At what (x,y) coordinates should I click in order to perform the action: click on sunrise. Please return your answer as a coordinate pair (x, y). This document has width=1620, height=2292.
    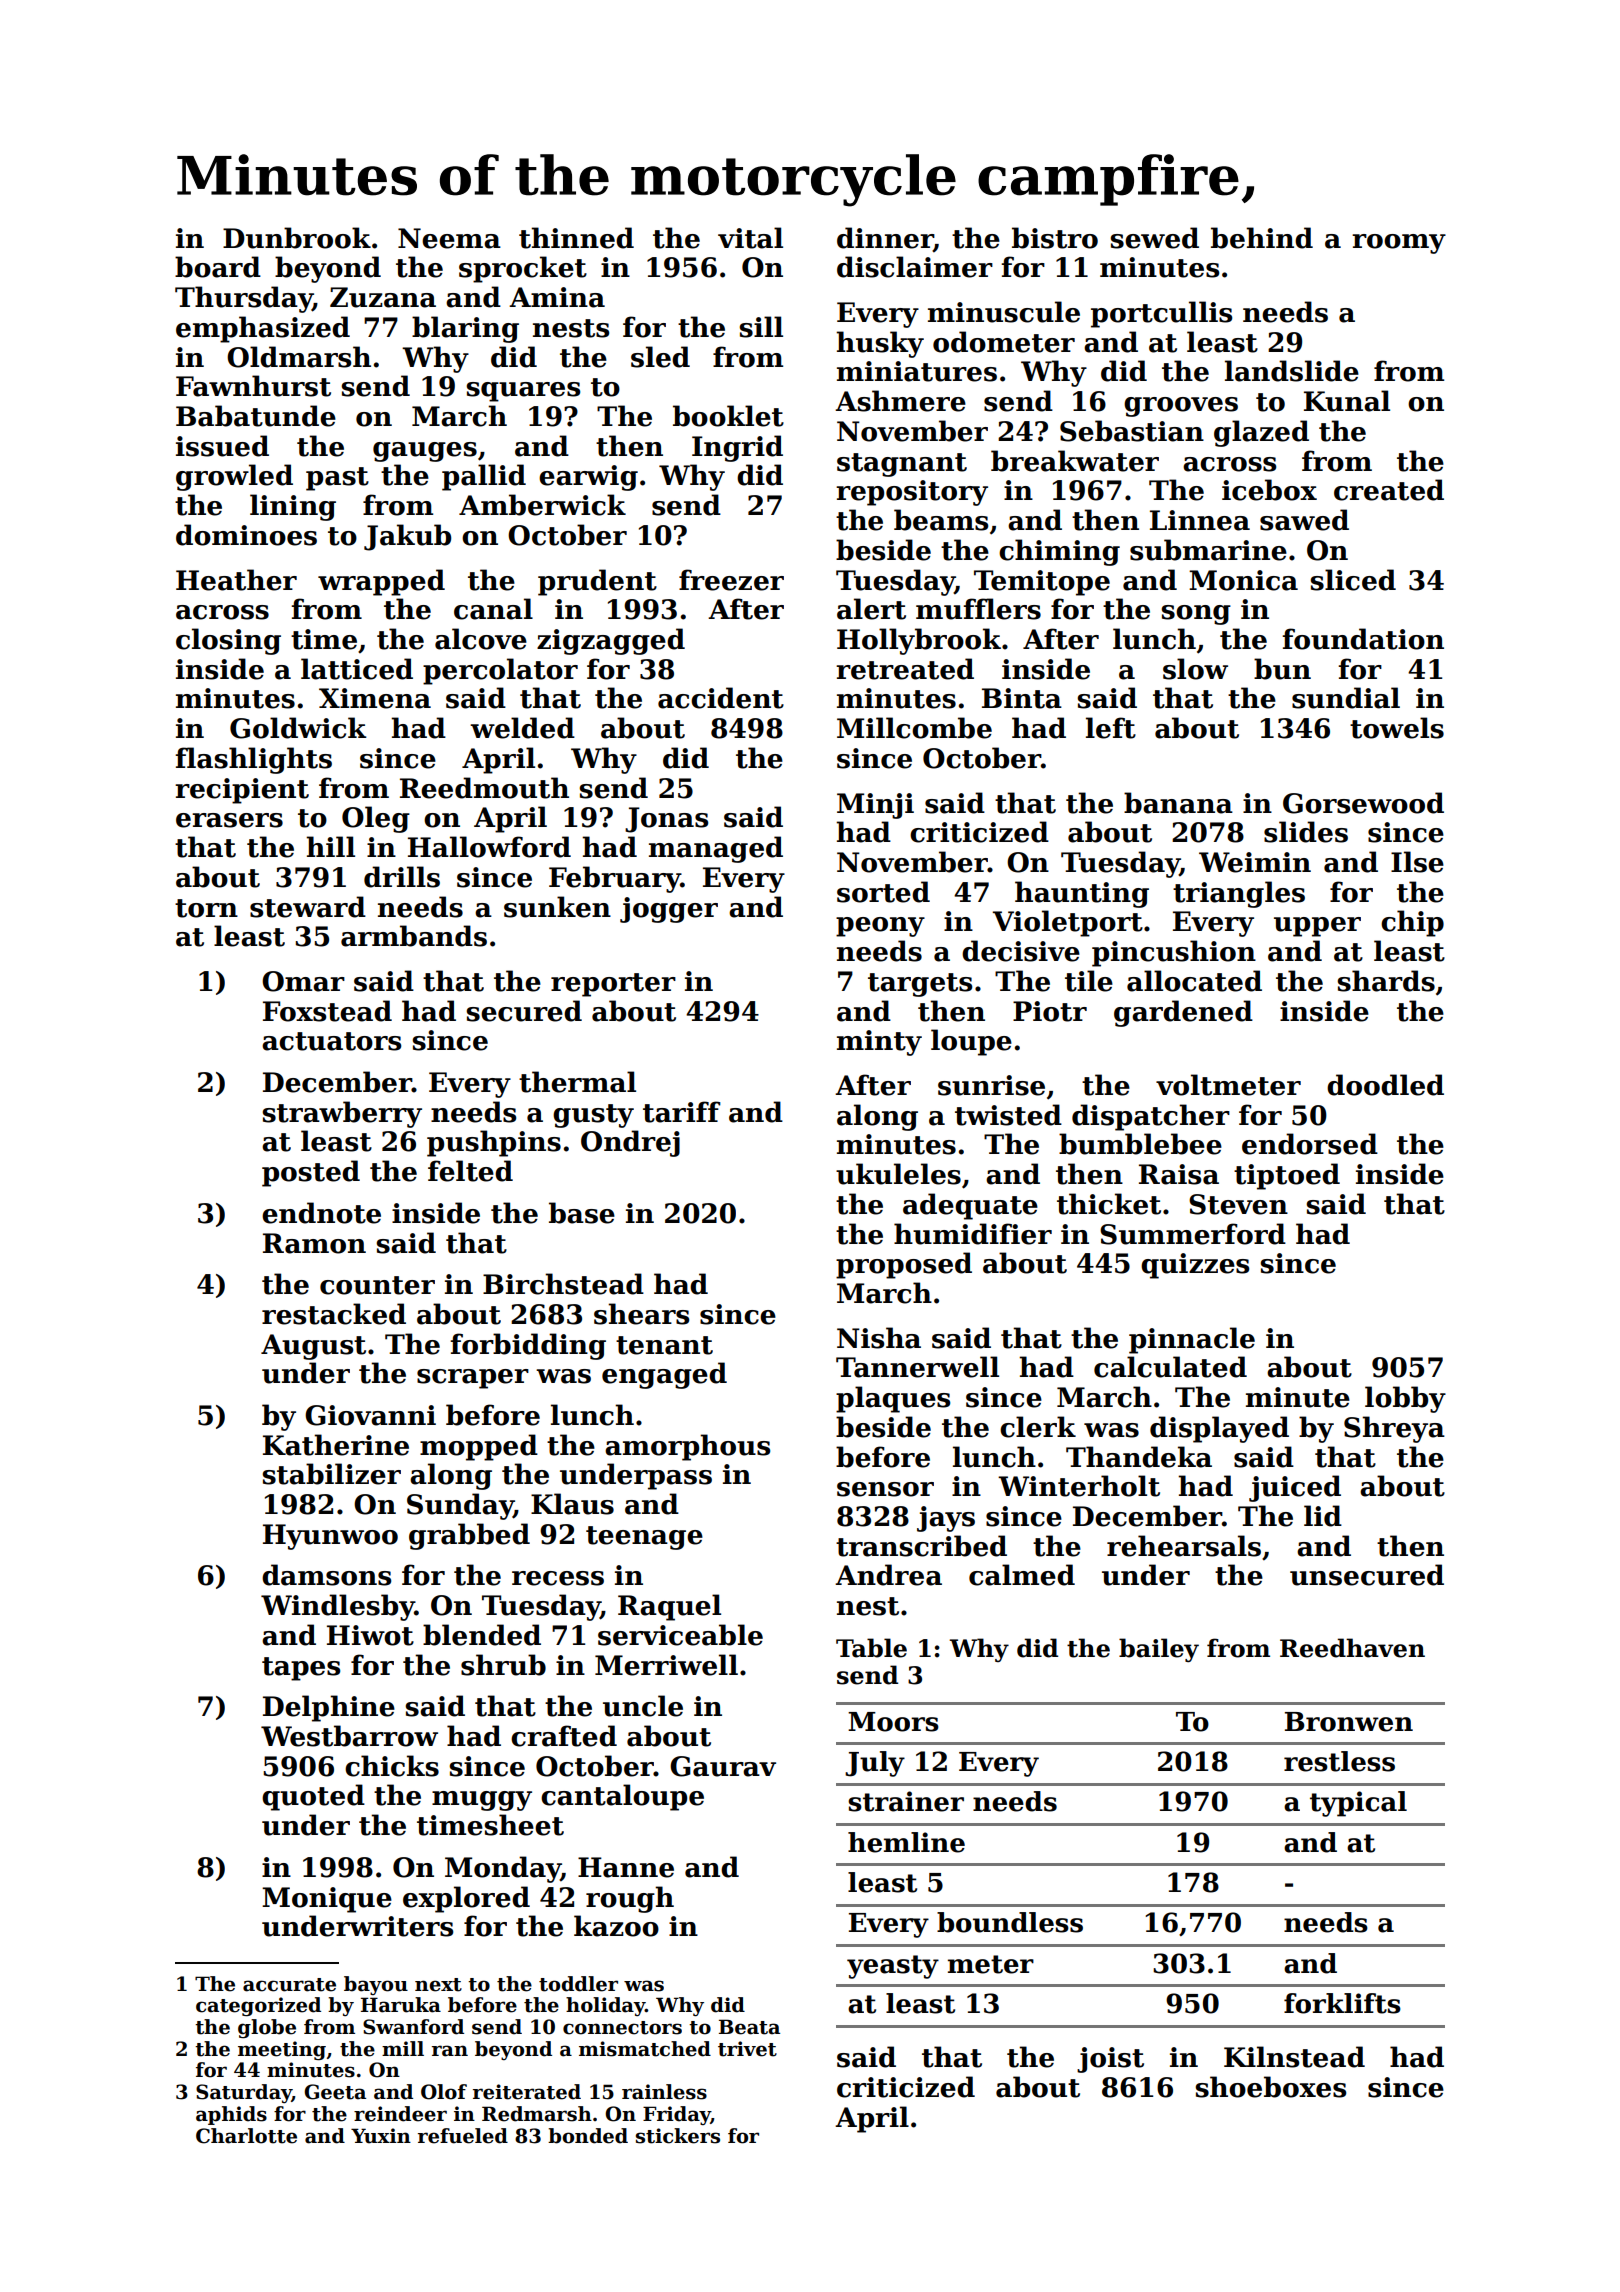
    Looking at the image, I should click on (991, 1085).
